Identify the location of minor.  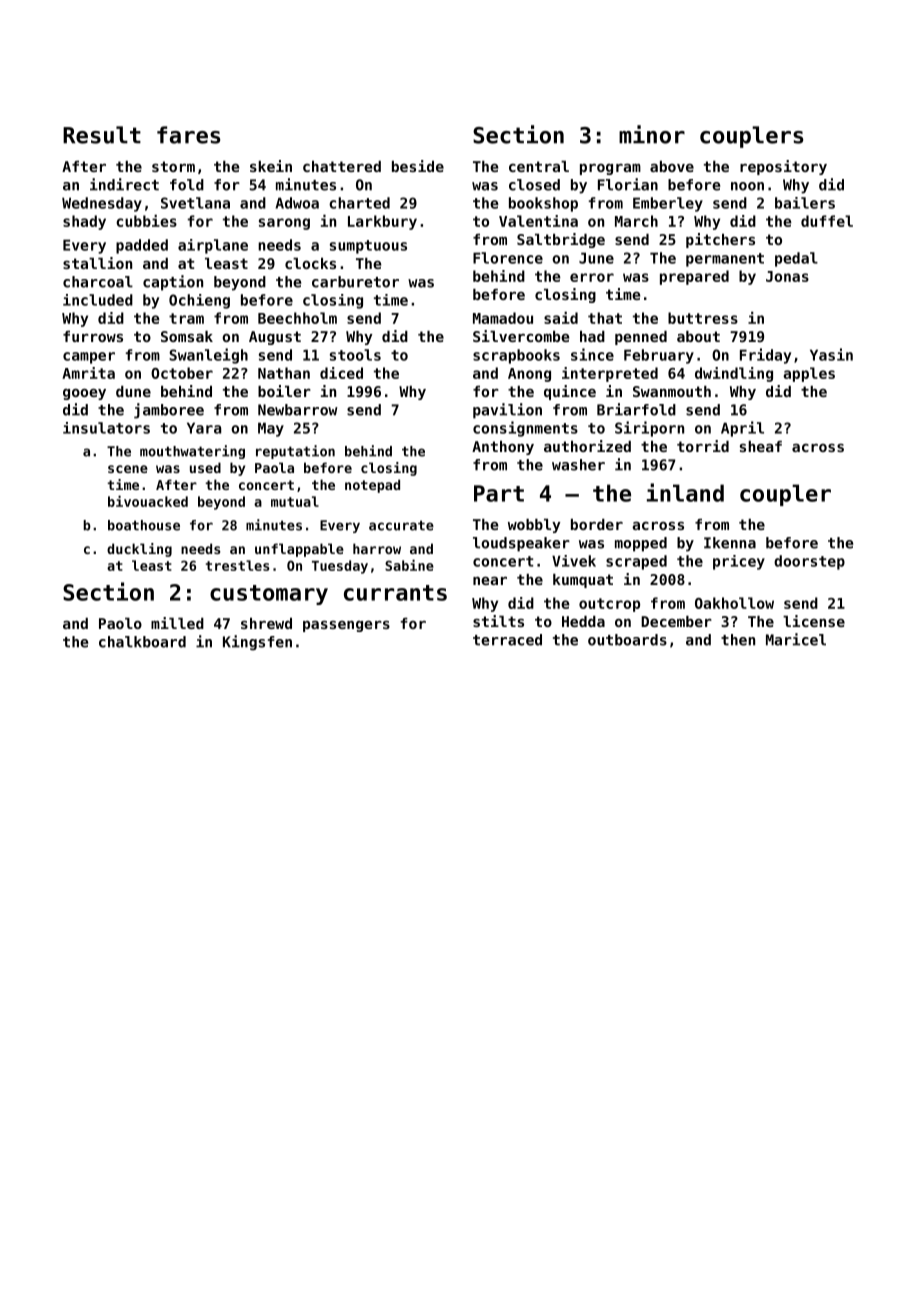
(652, 134).
